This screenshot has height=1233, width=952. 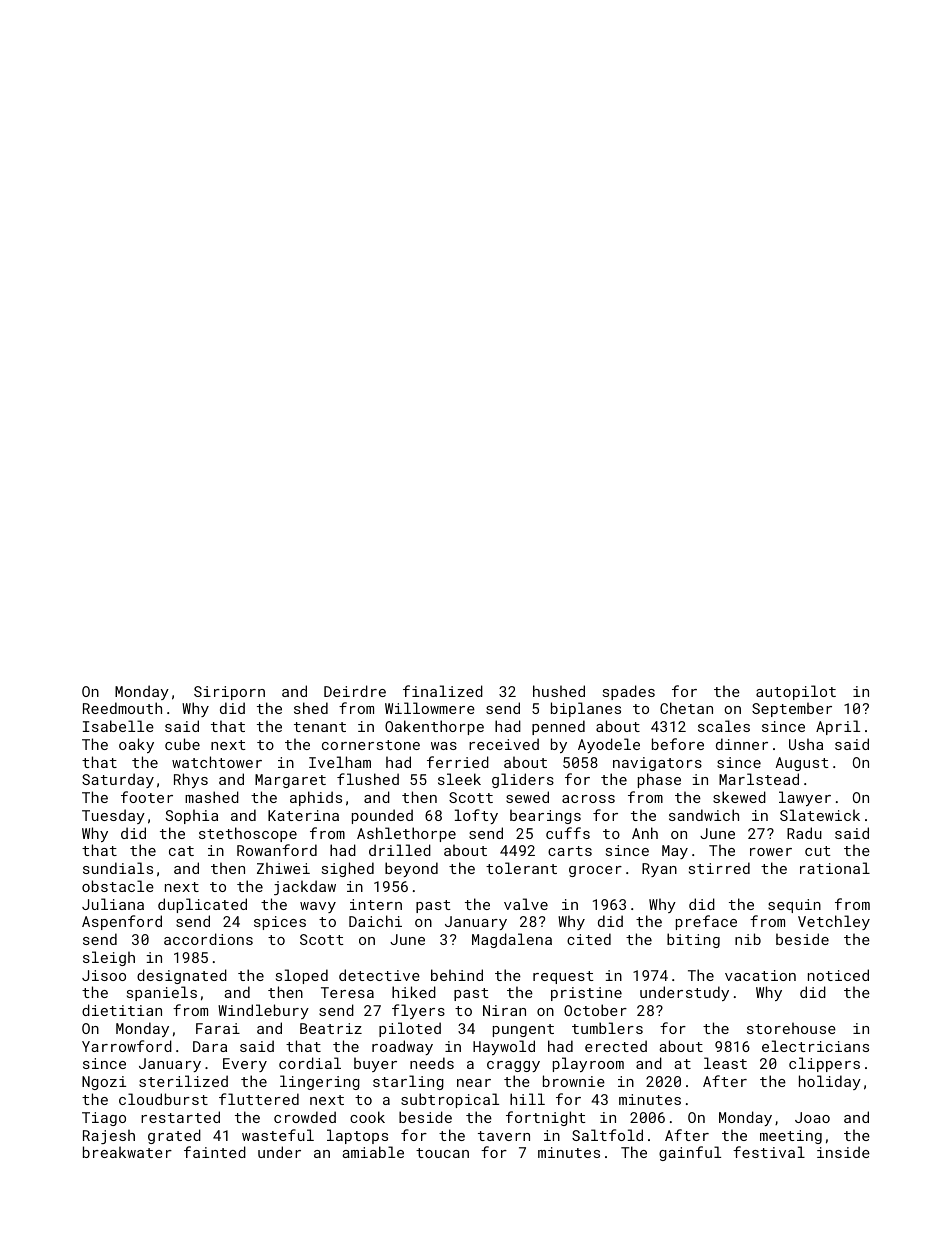 I want to click on Siriporn, so click(x=229, y=693).
